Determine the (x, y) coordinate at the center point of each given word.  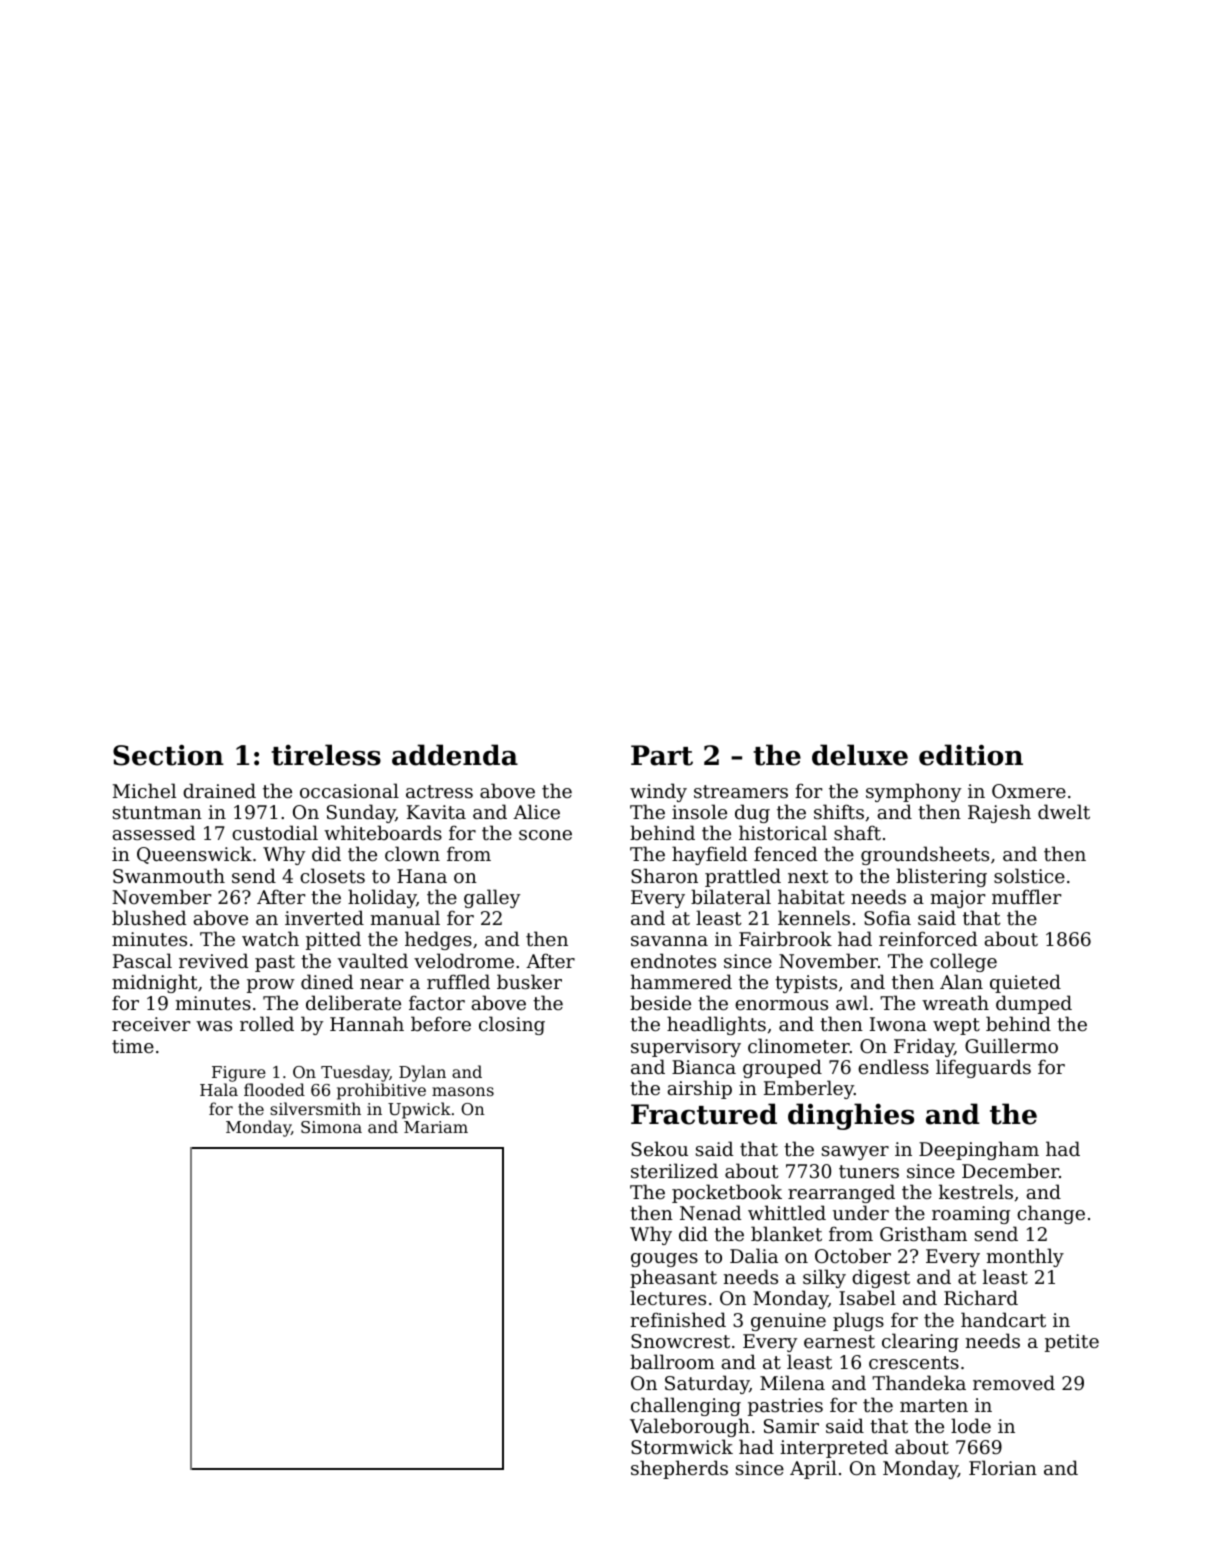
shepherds (679, 1469)
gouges (664, 1260)
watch (270, 938)
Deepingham (979, 1150)
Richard (981, 1297)
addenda (455, 755)
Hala (219, 1089)
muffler (1026, 896)
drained (219, 790)
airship (700, 1089)
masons (463, 1091)
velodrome (464, 960)
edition (971, 755)
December (1010, 1170)
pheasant (673, 1278)
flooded (274, 1089)
